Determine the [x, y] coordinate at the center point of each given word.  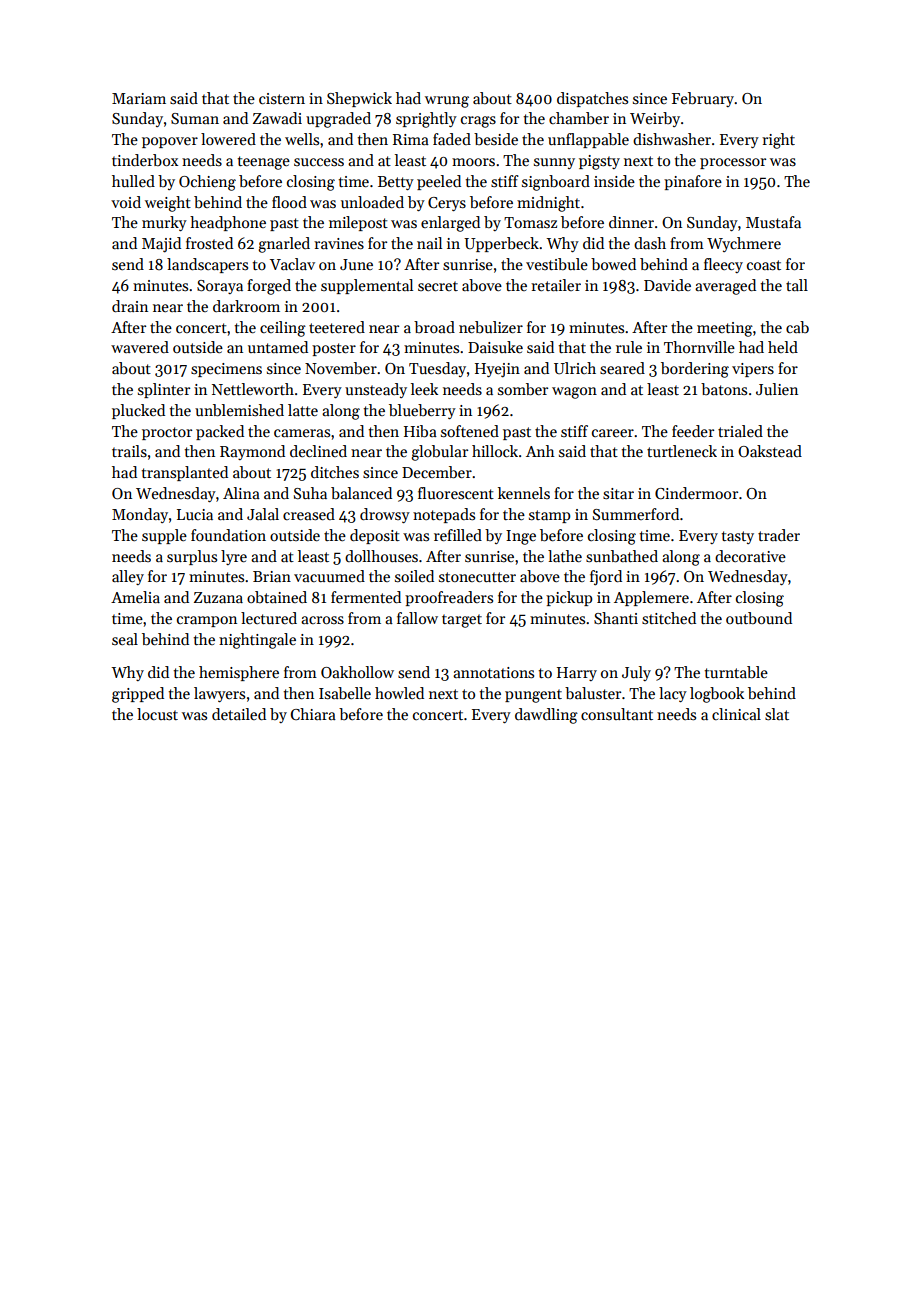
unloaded [372, 202]
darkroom [246, 306]
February [703, 99]
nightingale [257, 641]
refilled [458, 535]
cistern [282, 99]
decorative [750, 556]
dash [650, 243]
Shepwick [359, 99]
